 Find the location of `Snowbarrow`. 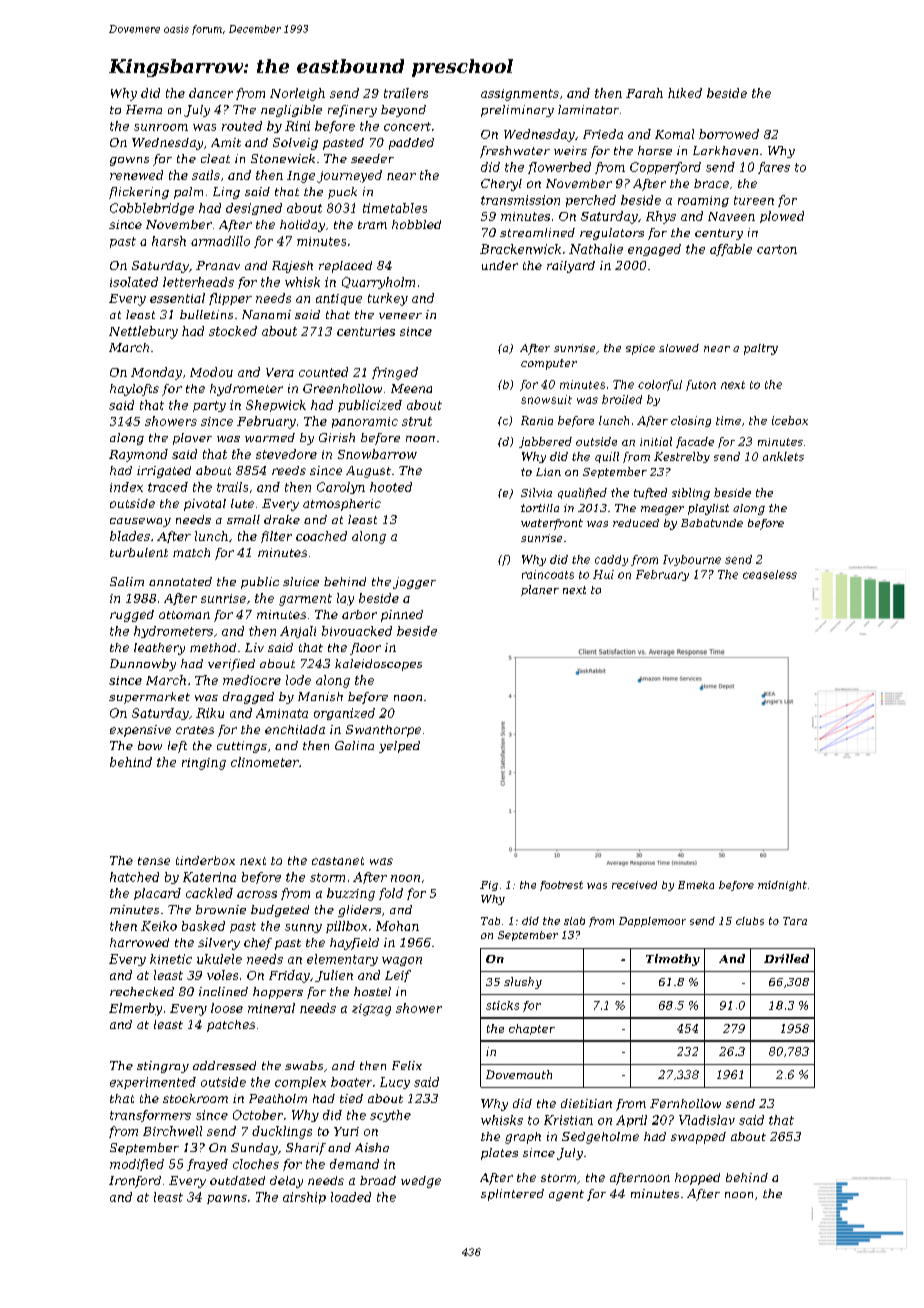

Snowbarrow is located at coordinates (377, 454).
